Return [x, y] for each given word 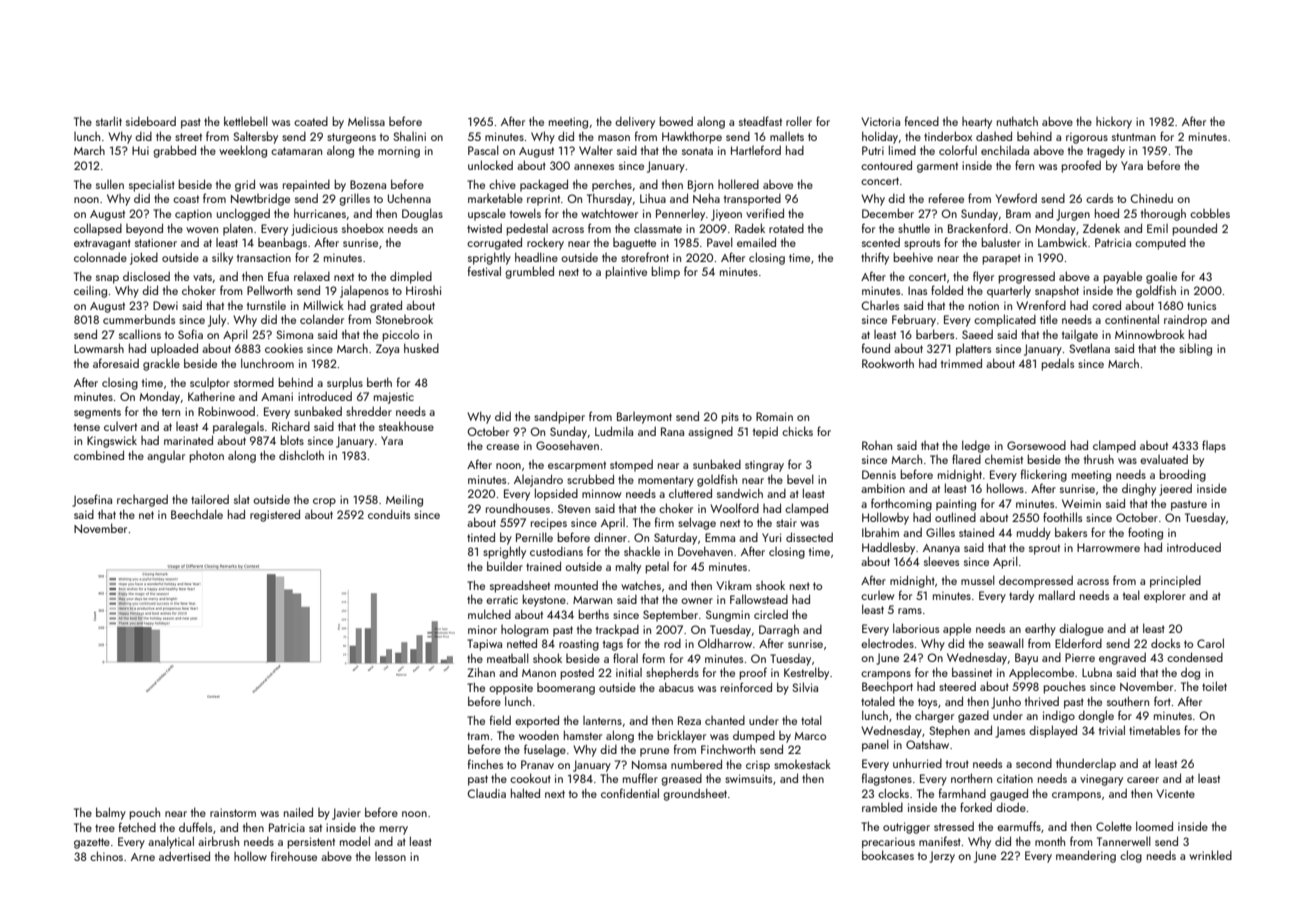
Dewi [165, 305]
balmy [111, 813]
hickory [1114, 123]
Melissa [366, 121]
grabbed [174, 151]
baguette [634, 244]
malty [628, 567]
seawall [1006, 643]
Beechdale [197, 514]
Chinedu [1152, 198]
